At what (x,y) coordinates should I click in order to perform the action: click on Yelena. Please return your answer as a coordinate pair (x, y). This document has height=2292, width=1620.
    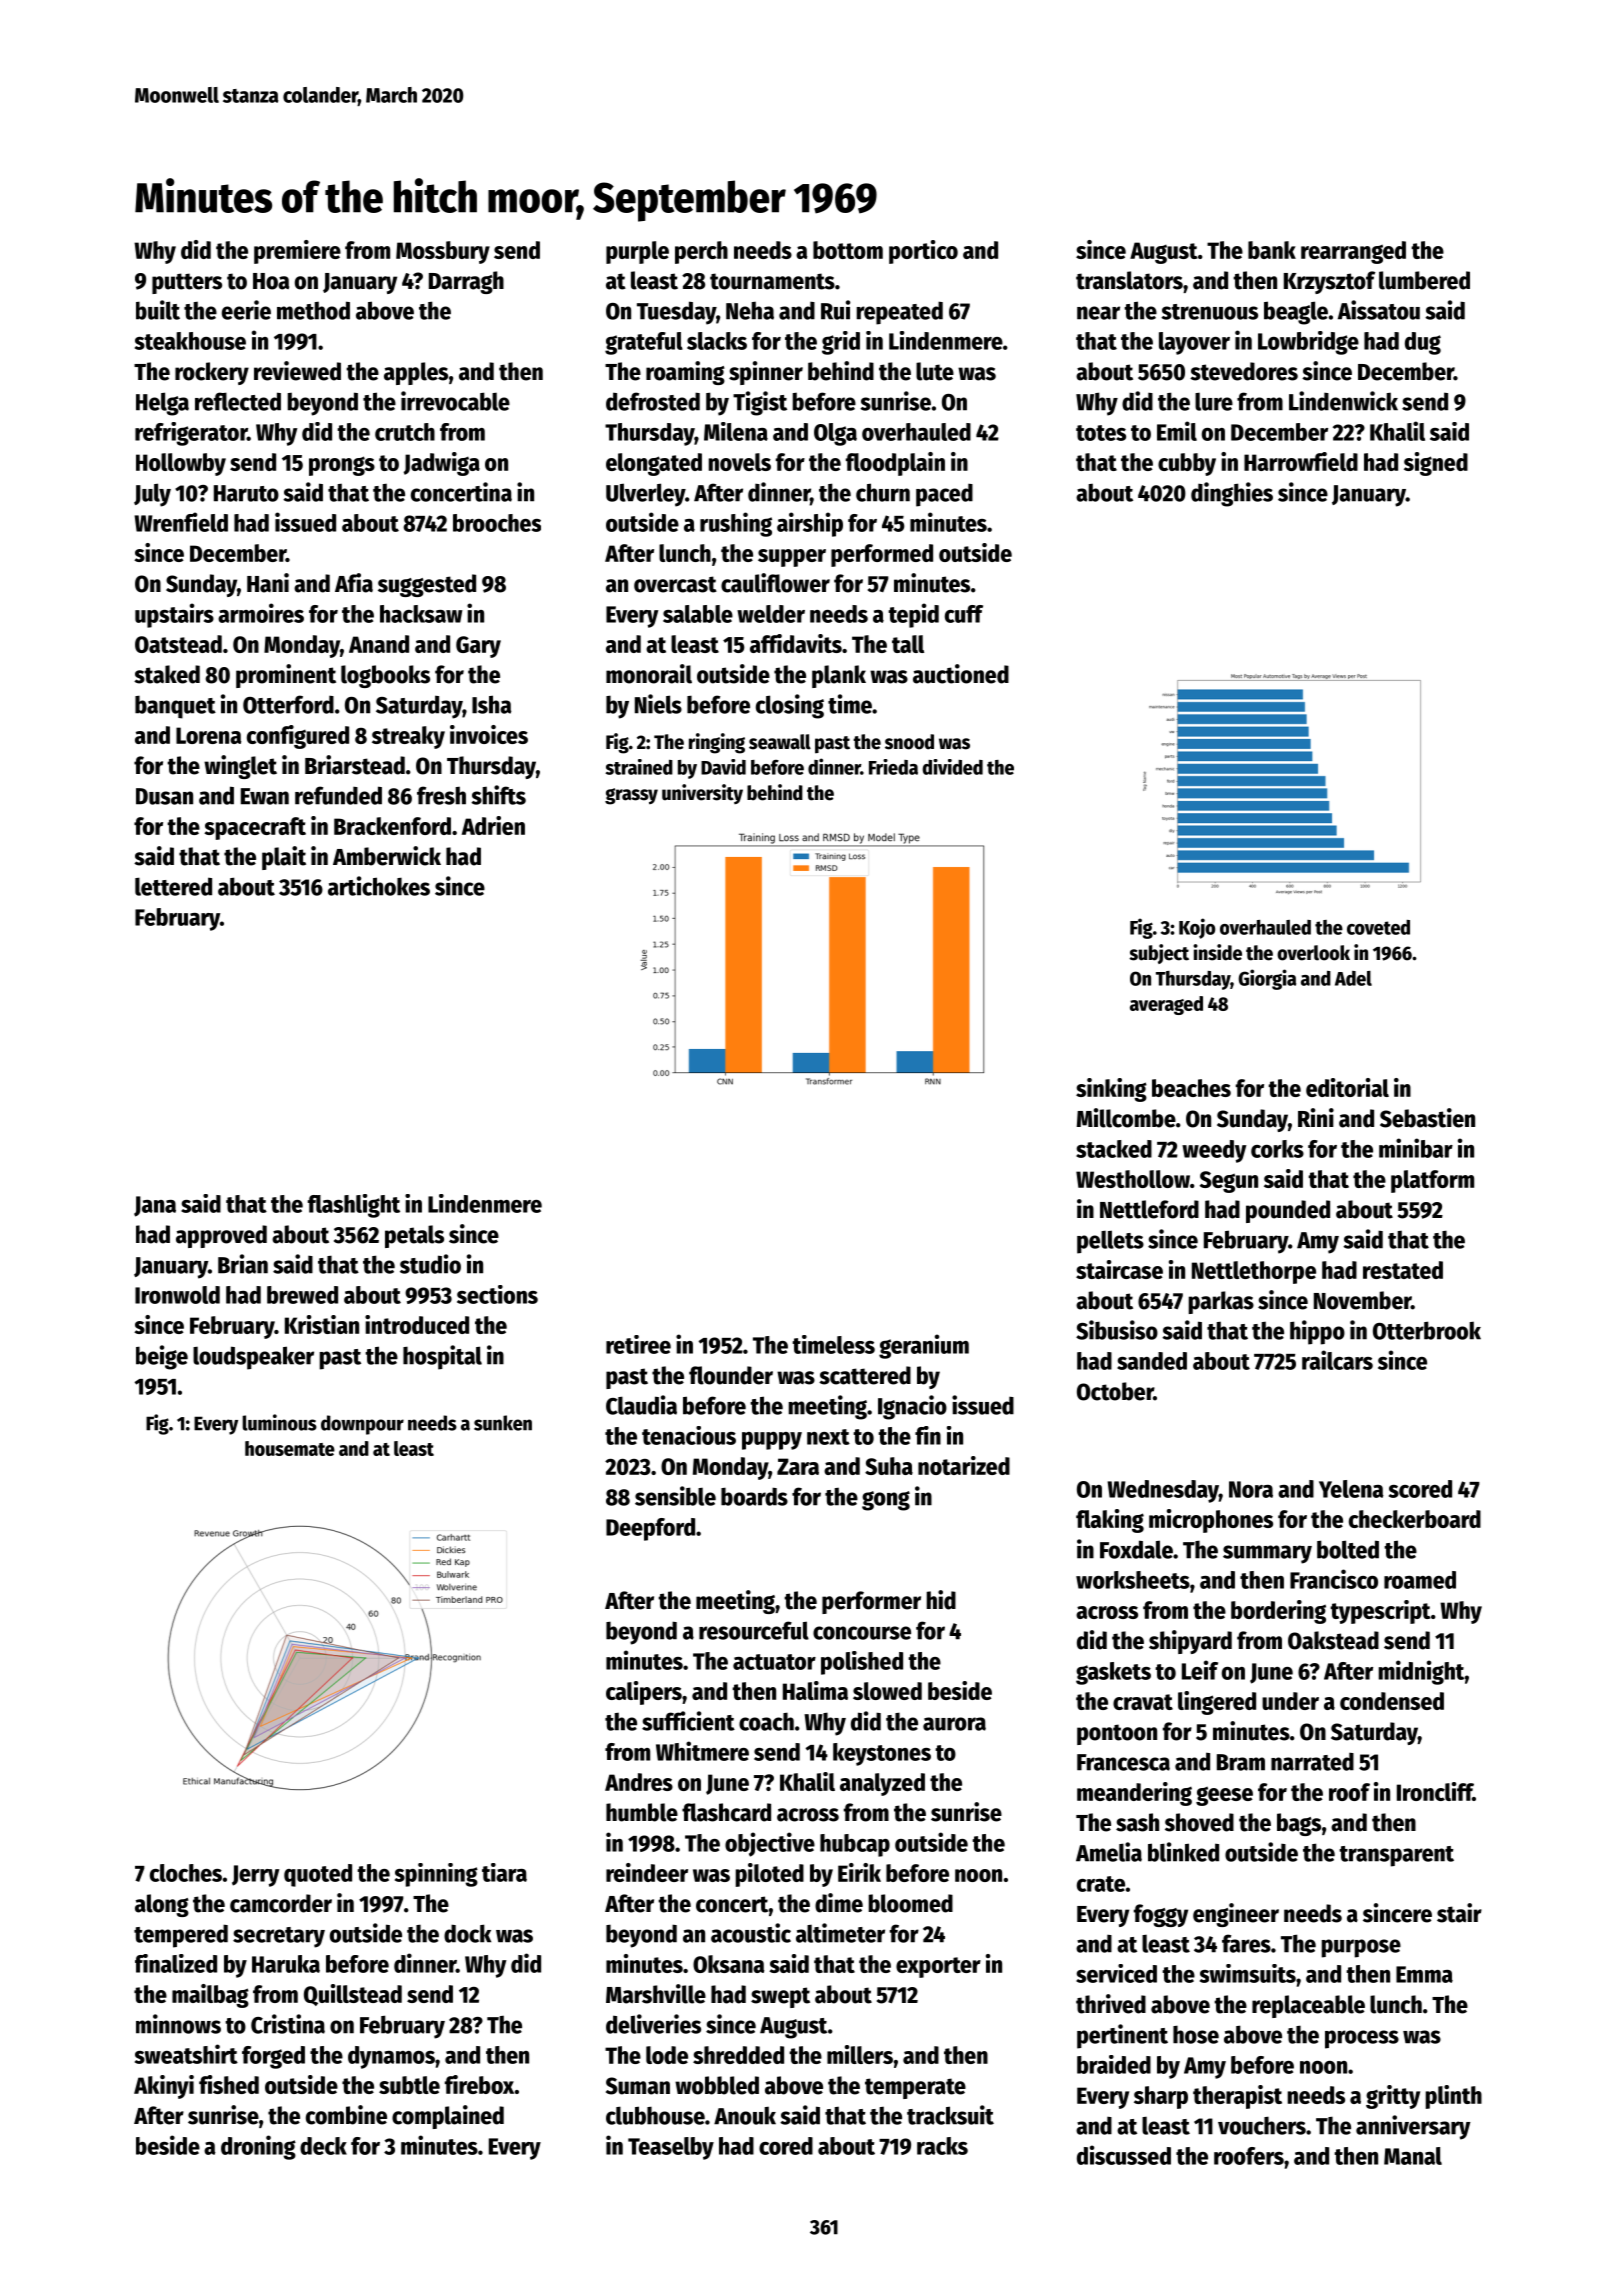
    Looking at the image, I should click on (1351, 1489).
